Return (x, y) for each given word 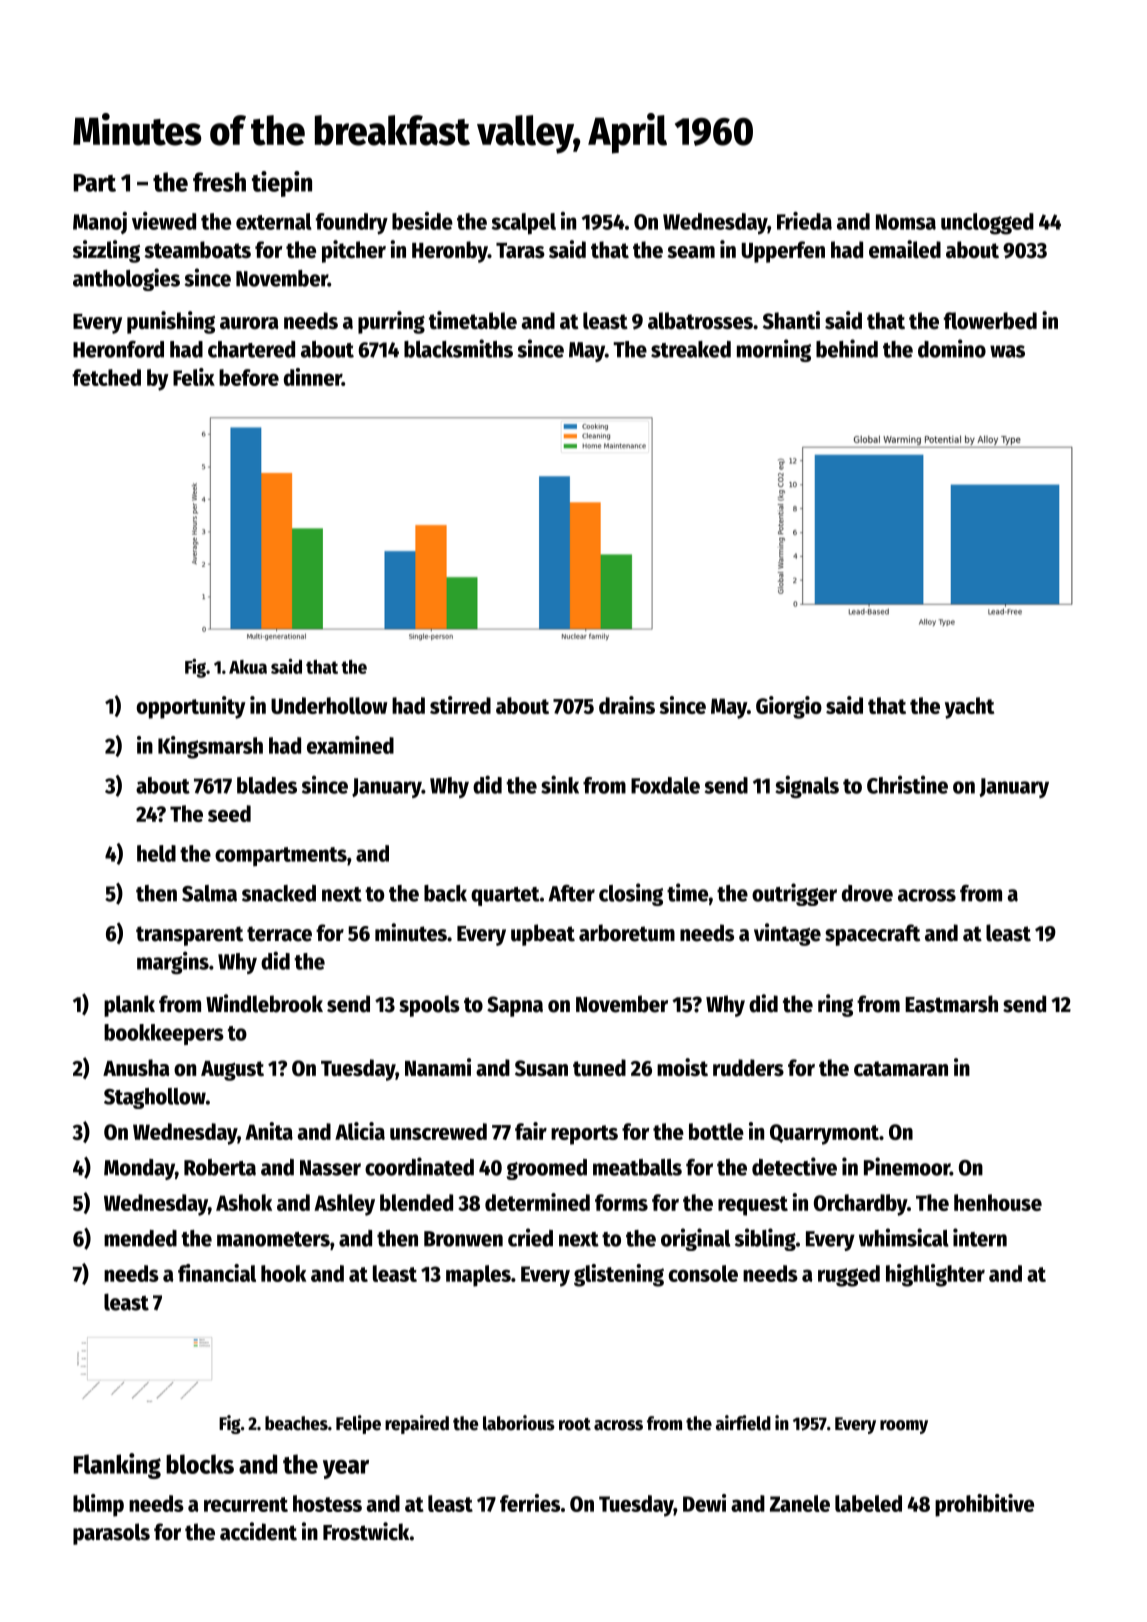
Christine (907, 784)
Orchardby (860, 1205)
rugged (849, 1276)
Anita (269, 1131)
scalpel (524, 224)
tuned (599, 1067)
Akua (248, 667)
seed (229, 813)
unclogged (987, 224)
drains (627, 705)
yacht (969, 708)
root (575, 1424)
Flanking (117, 1466)
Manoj (100, 223)
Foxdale (665, 785)
